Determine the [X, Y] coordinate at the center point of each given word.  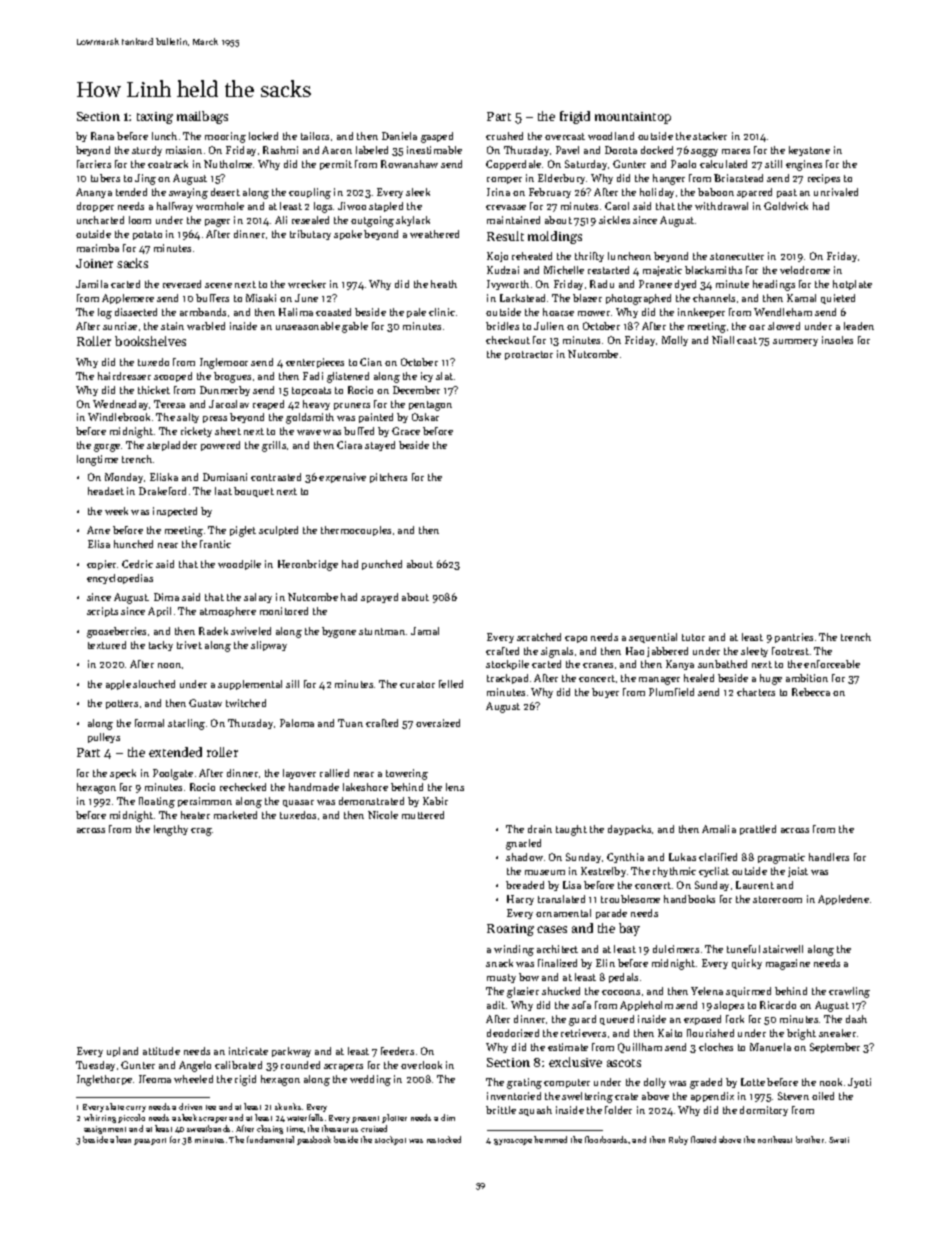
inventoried [514, 1096]
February [550, 193]
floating [157, 802]
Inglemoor [224, 363]
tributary [310, 235]
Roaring [510, 930]
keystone [809, 151]
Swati [839, 1140]
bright [801, 1034]
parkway [291, 1052]
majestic [662, 271]
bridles [502, 326]
